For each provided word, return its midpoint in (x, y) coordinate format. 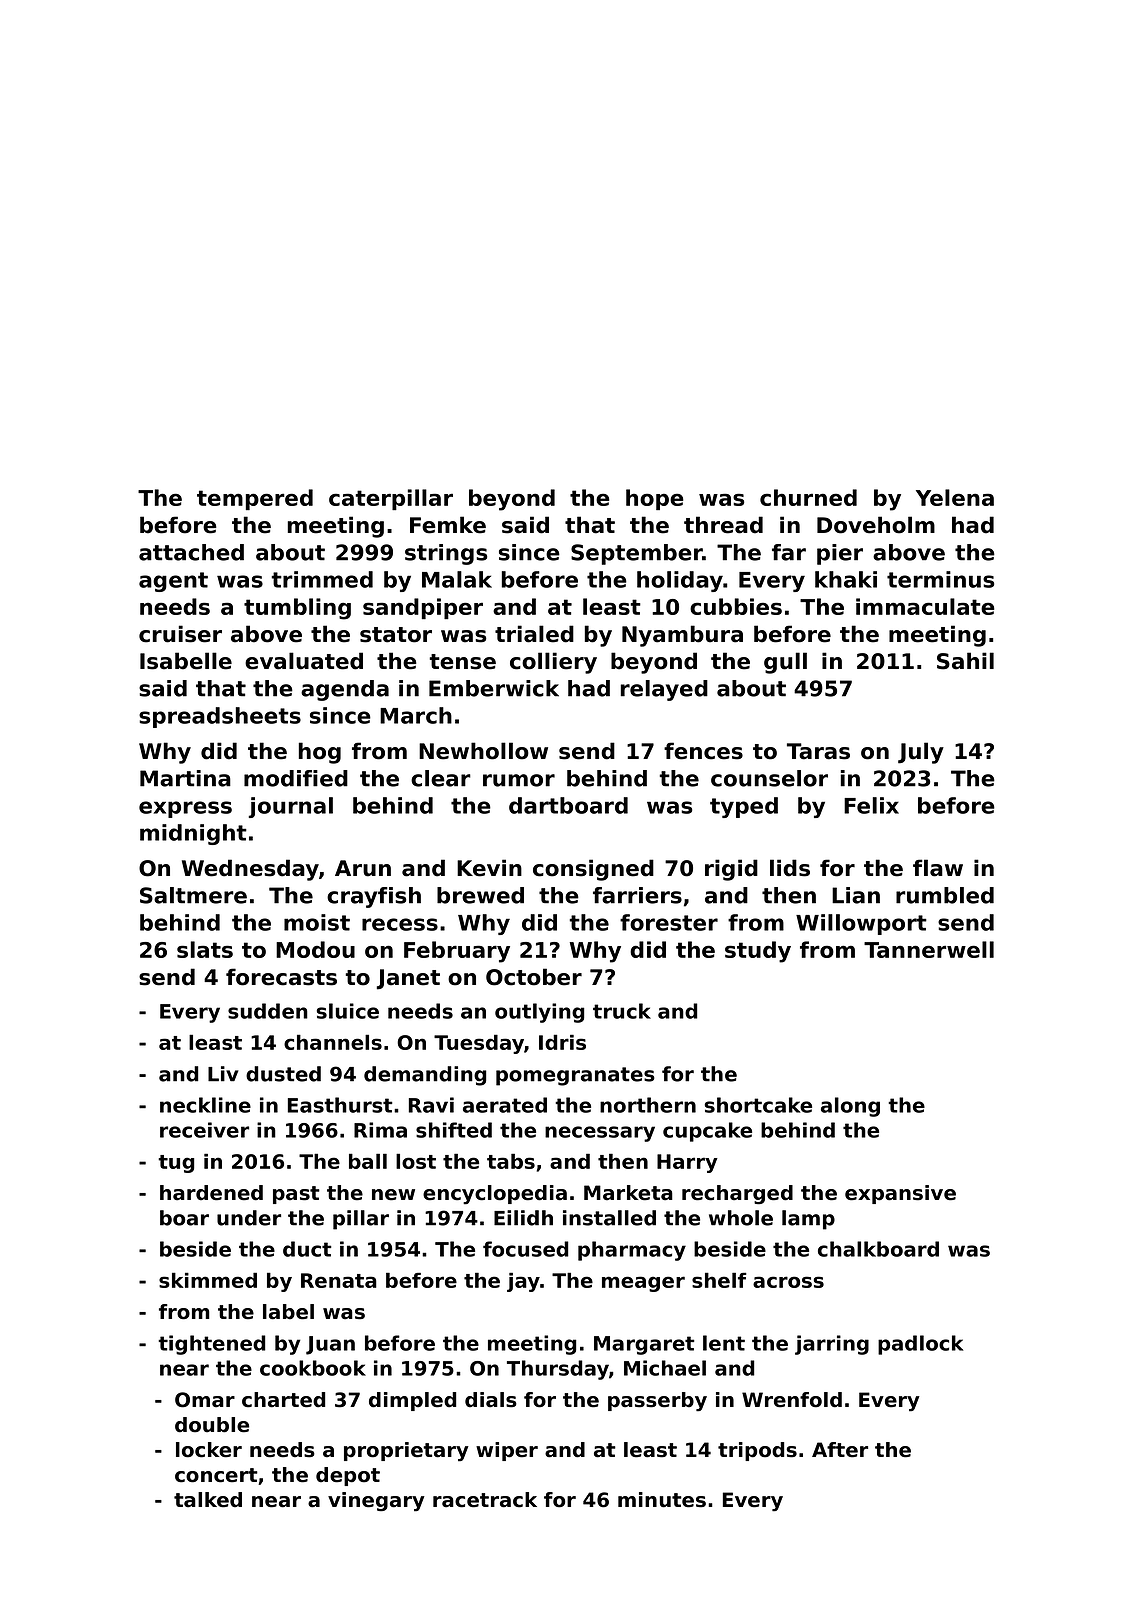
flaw (938, 868)
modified (296, 778)
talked (208, 1500)
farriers (637, 895)
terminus (940, 579)
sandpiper (423, 608)
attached (191, 552)
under (249, 1218)
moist (317, 922)
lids (790, 868)
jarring (832, 1345)
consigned (593, 870)
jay (523, 1282)
